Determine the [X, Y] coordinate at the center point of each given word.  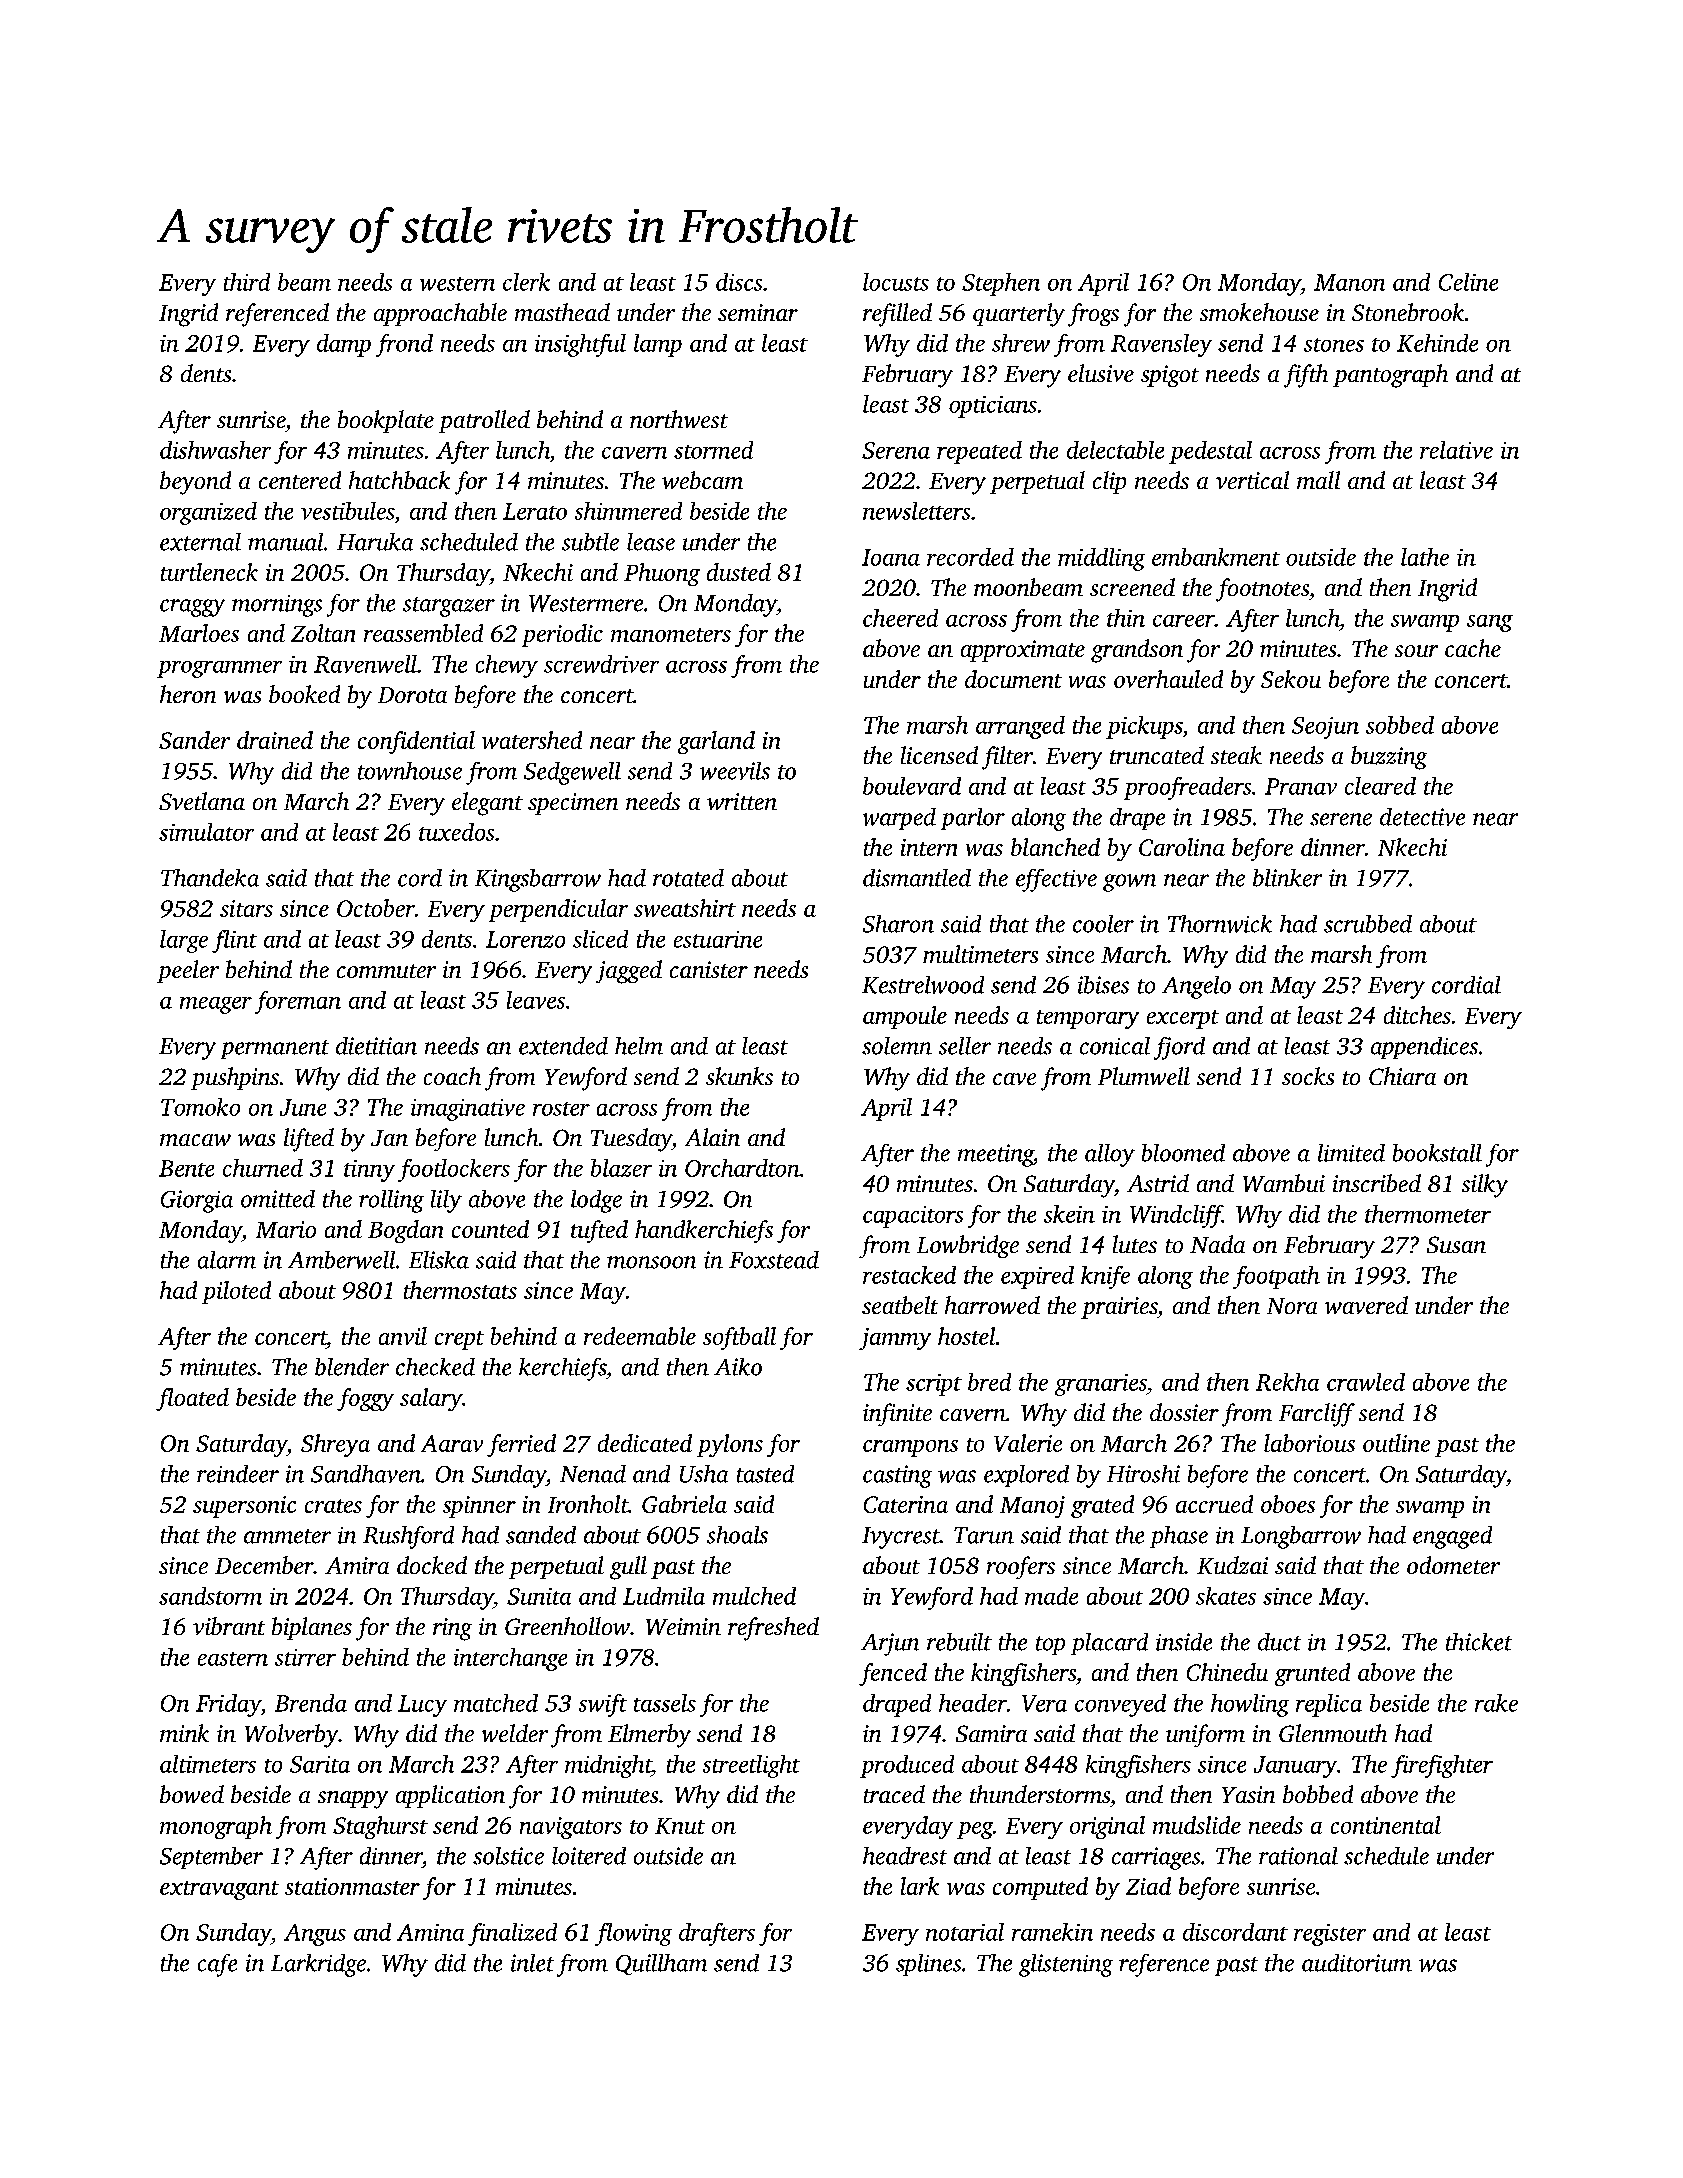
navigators [571, 1828]
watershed [532, 740]
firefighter [1442, 1766]
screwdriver [601, 664]
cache [1473, 648]
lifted [309, 1140]
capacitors [913, 1217]
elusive [1101, 373]
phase [1179, 1537]
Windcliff [1176, 1216]
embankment [1216, 557]
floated [192, 1399]
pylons [730, 1445]
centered [300, 480]
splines [928, 1965]
